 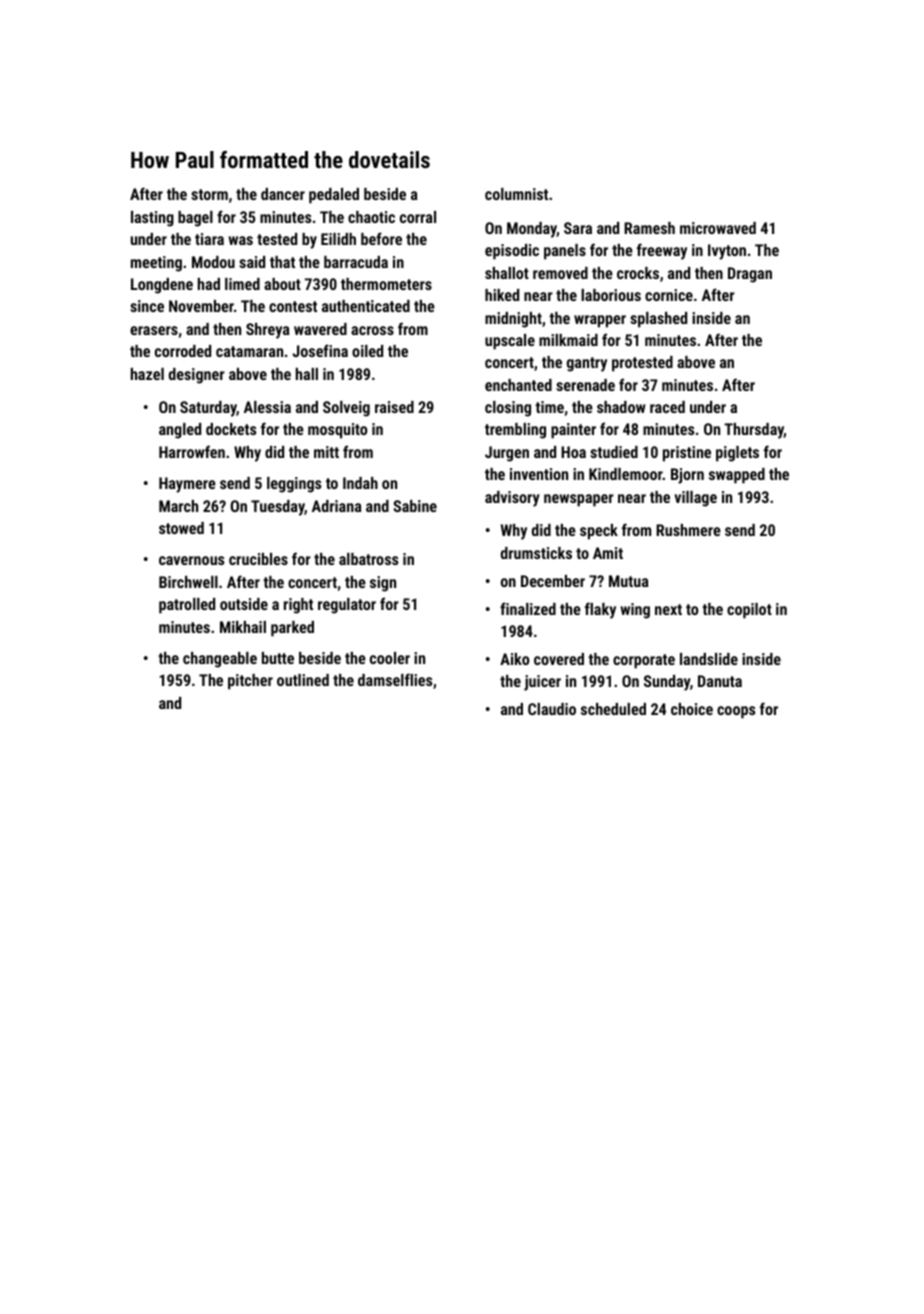 I want to click on panels, so click(x=565, y=252).
